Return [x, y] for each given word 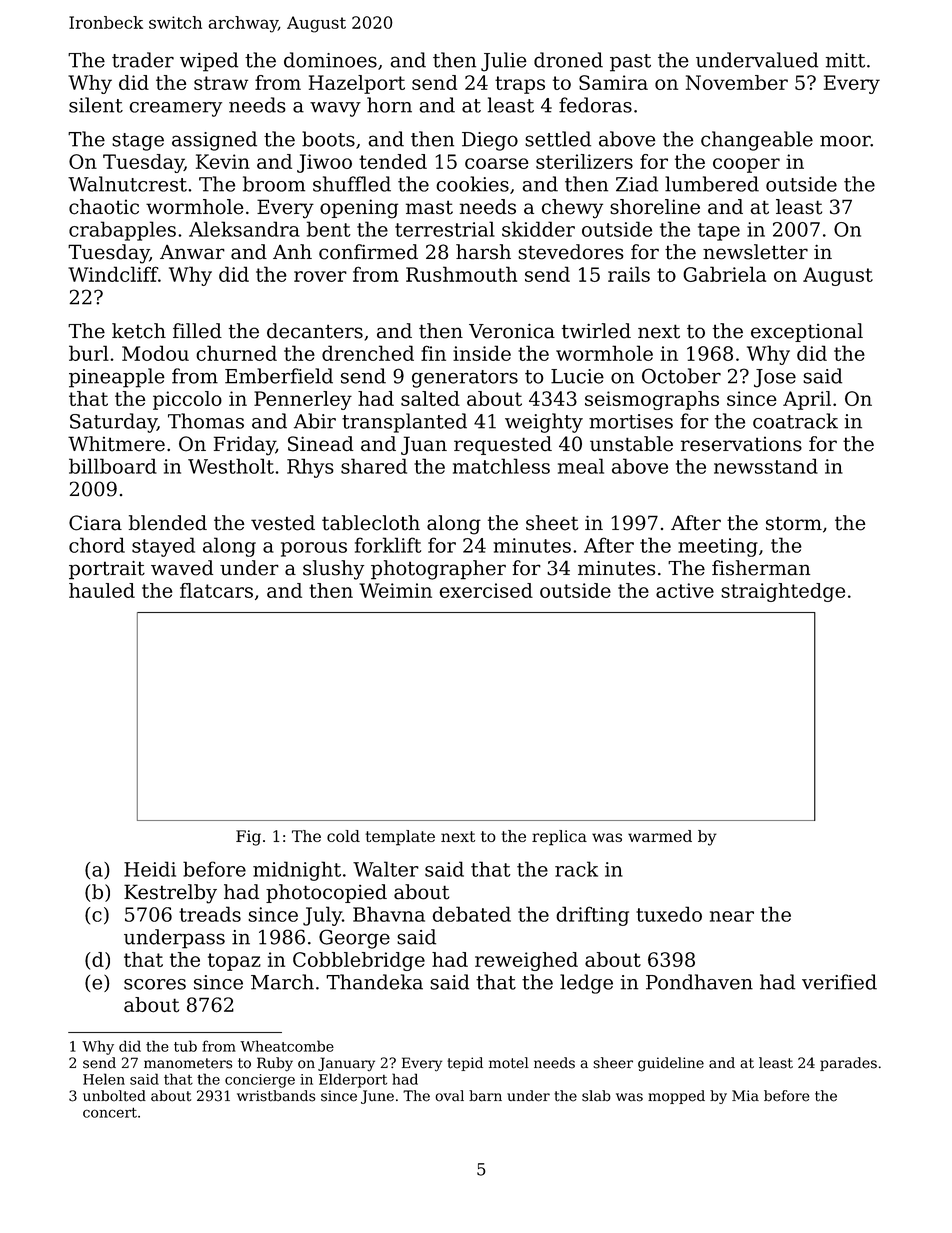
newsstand [766, 466]
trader [143, 60]
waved [182, 568]
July [322, 916]
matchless [501, 466]
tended [393, 161]
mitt [845, 60]
